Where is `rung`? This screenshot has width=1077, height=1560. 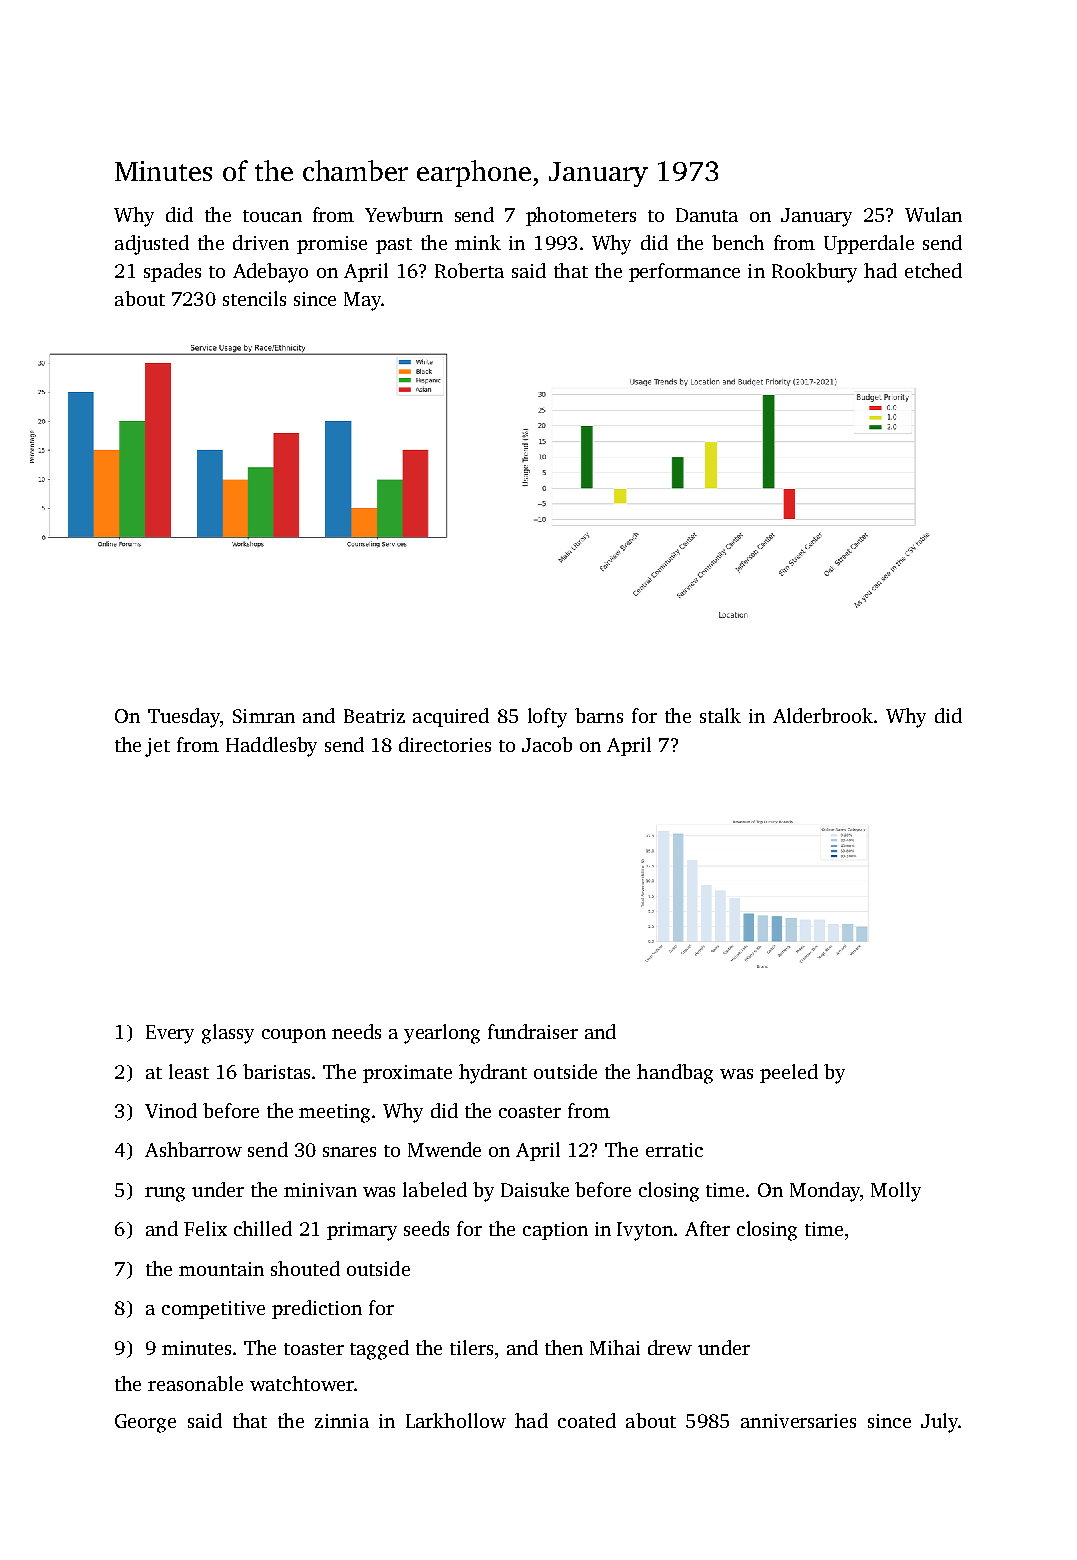 rung is located at coordinates (165, 1194).
